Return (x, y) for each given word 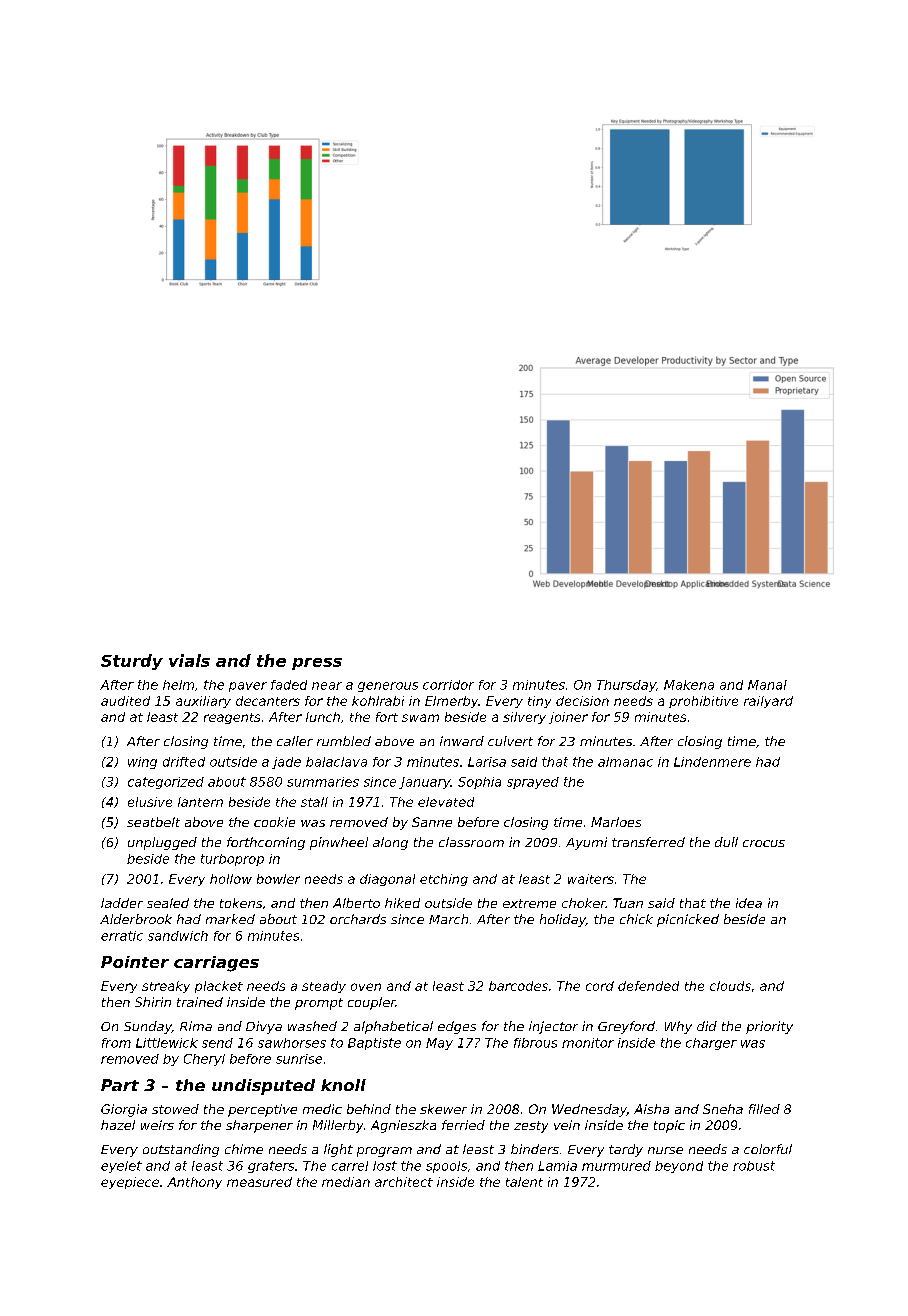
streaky (166, 987)
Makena (689, 685)
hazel (118, 1125)
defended (648, 986)
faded (289, 685)
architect (404, 1182)
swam (420, 718)
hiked (402, 903)
